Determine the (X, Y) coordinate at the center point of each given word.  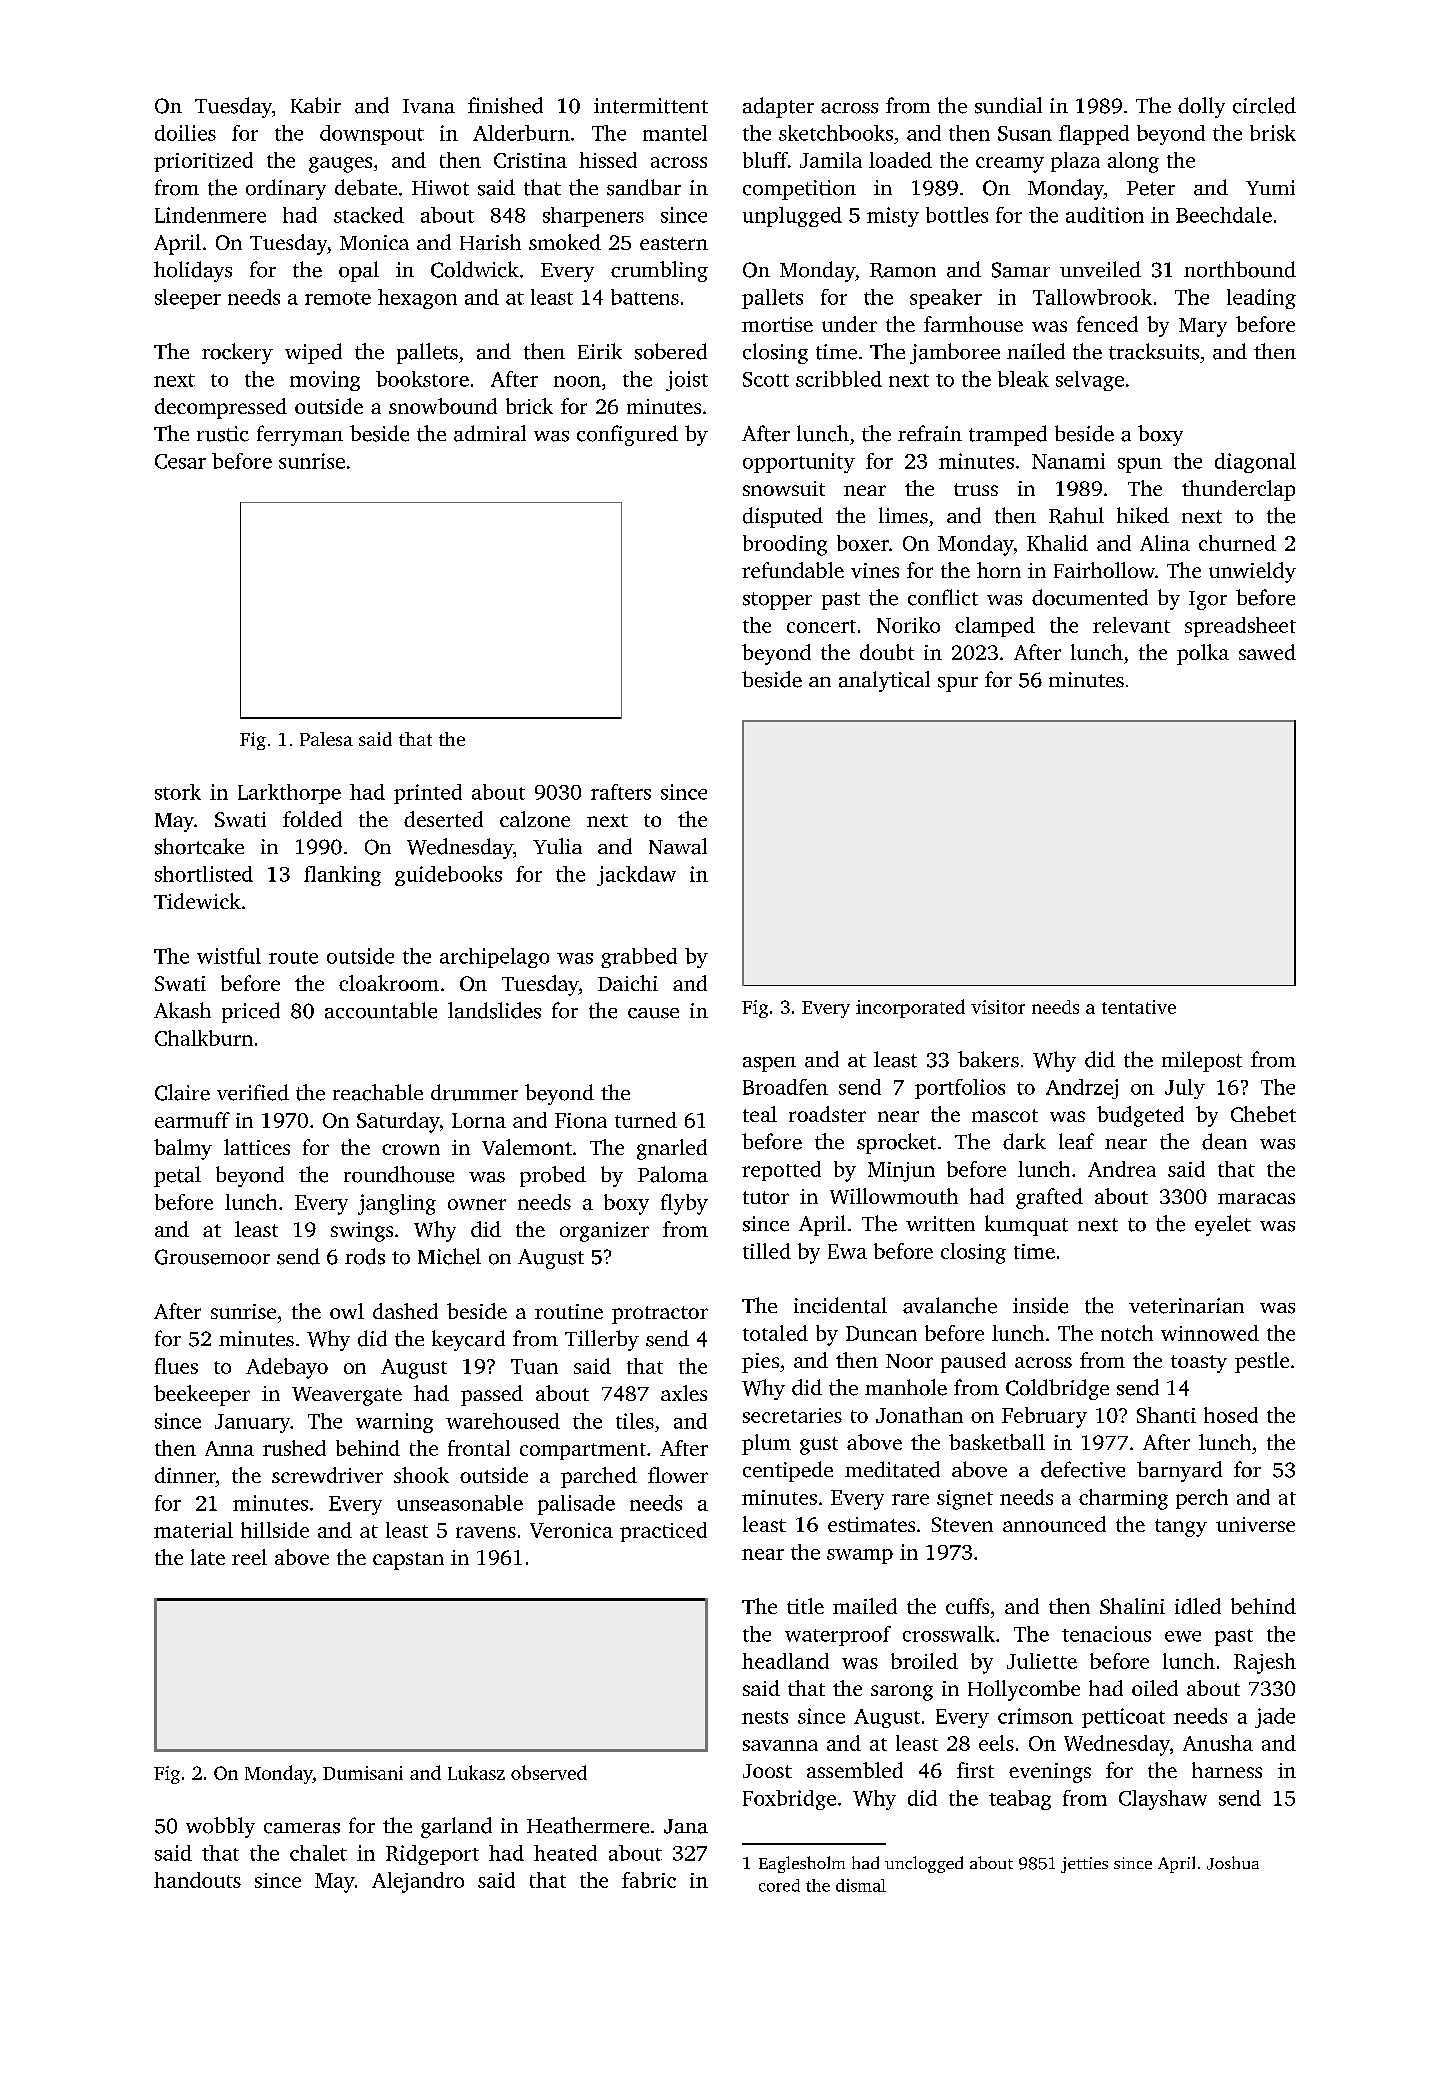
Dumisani (363, 1773)
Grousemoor (212, 1257)
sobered (671, 351)
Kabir (316, 105)
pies (760, 1363)
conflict (943, 597)
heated (565, 1853)
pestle (1262, 1362)
